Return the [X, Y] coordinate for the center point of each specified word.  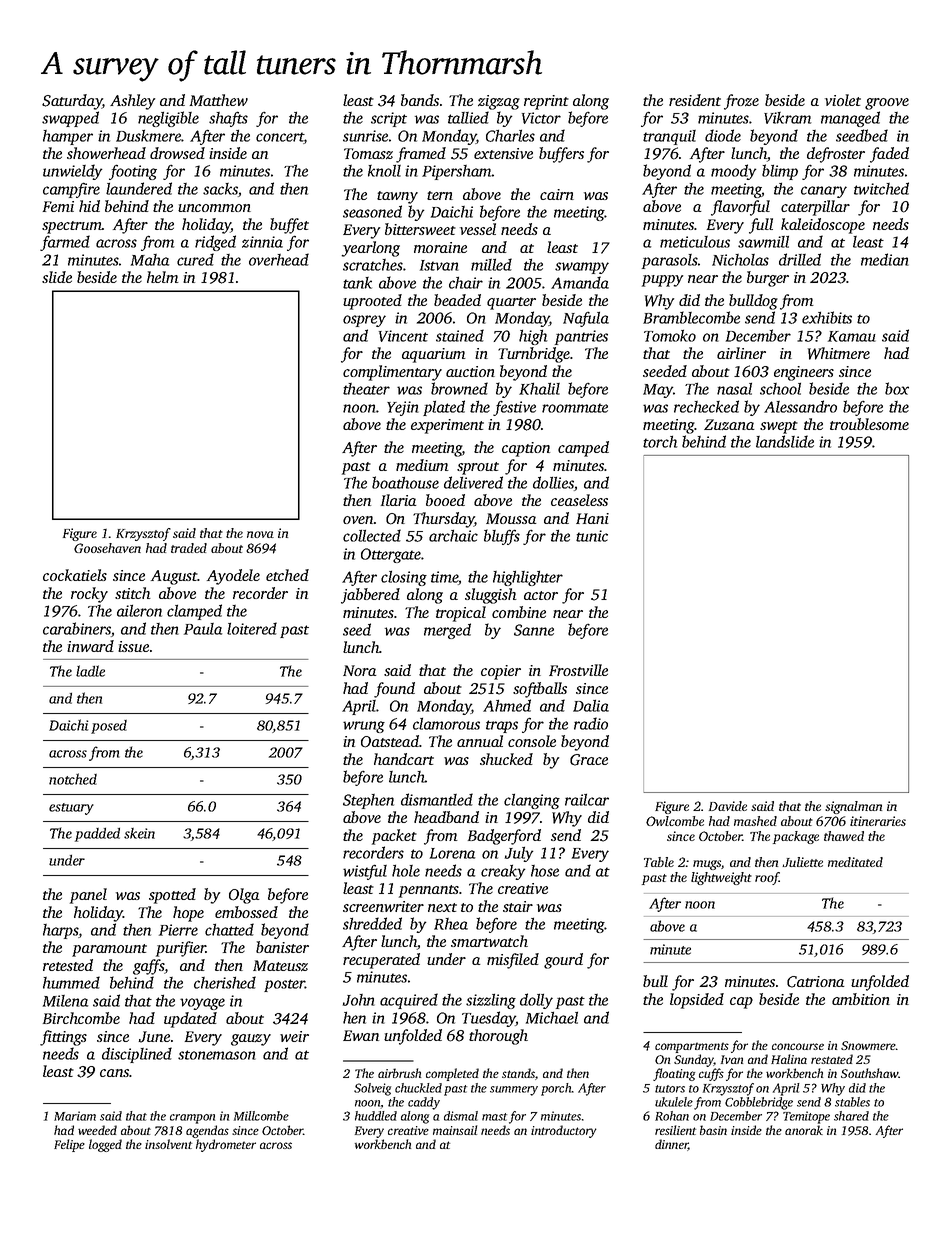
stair [518, 906]
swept [779, 427]
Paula [203, 629]
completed [452, 1074]
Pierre [178, 930]
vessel [478, 229]
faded [889, 155]
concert [280, 138]
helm [163, 277]
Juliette [802, 862]
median [885, 259]
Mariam [75, 1116]
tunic [592, 536]
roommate [575, 408]
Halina [789, 1059]
